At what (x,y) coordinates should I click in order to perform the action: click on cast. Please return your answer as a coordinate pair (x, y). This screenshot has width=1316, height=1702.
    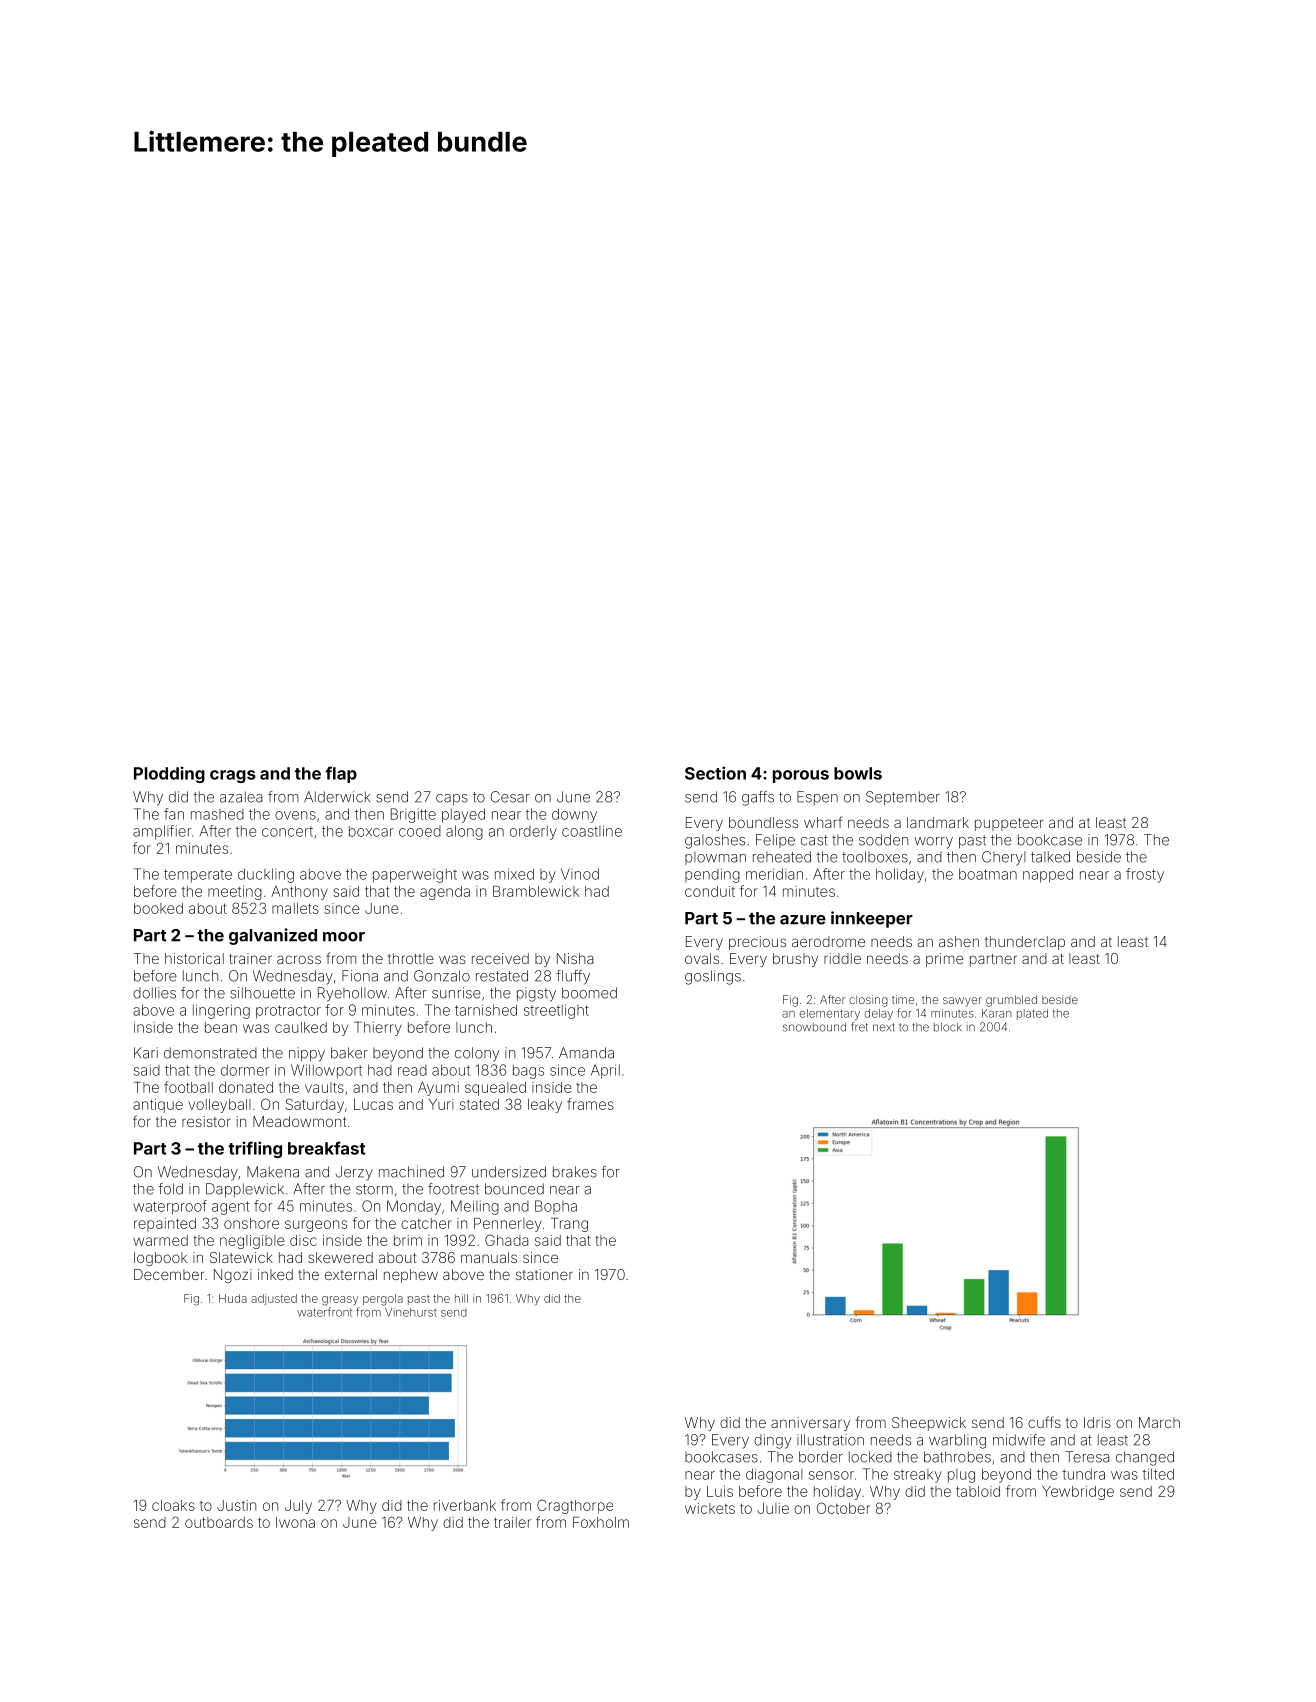
    Looking at the image, I should click on (814, 840).
